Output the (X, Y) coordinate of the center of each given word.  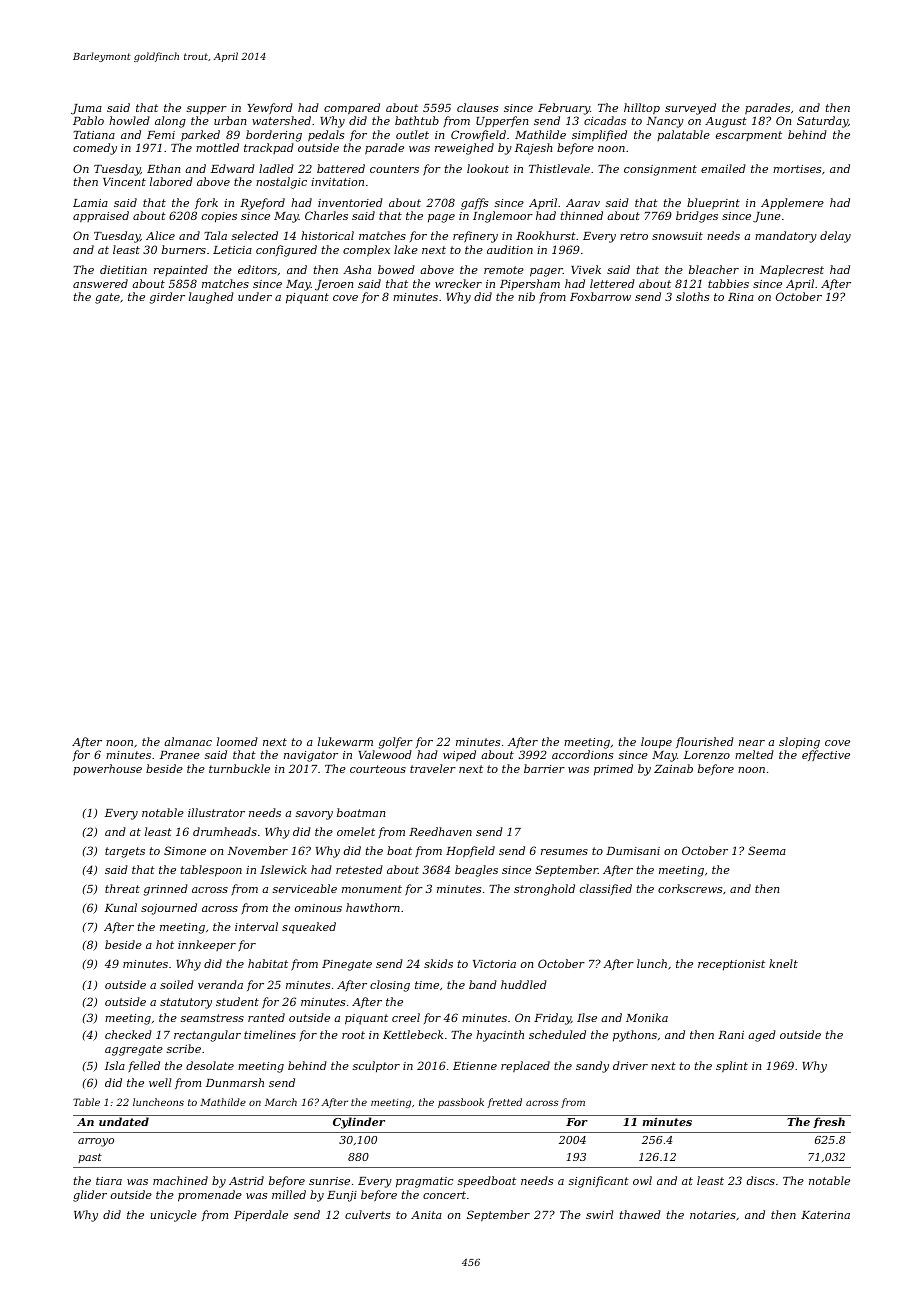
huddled (524, 984)
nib (526, 296)
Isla (115, 1065)
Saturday (822, 122)
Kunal (121, 907)
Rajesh (533, 149)
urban (230, 120)
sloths (692, 296)
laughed (211, 298)
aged (762, 1036)
